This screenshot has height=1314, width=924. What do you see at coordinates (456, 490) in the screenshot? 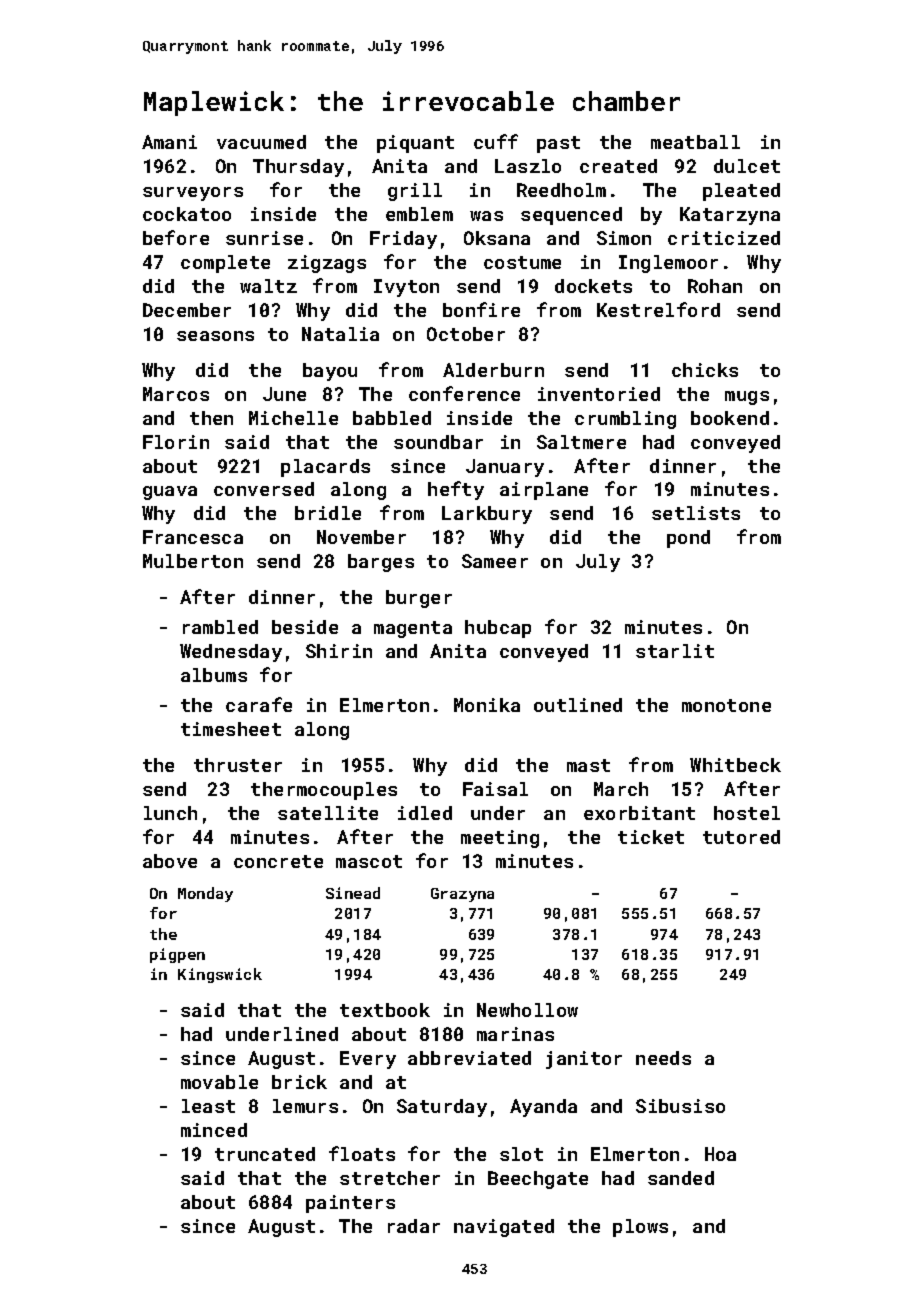
I see `hefty` at bounding box center [456, 490].
